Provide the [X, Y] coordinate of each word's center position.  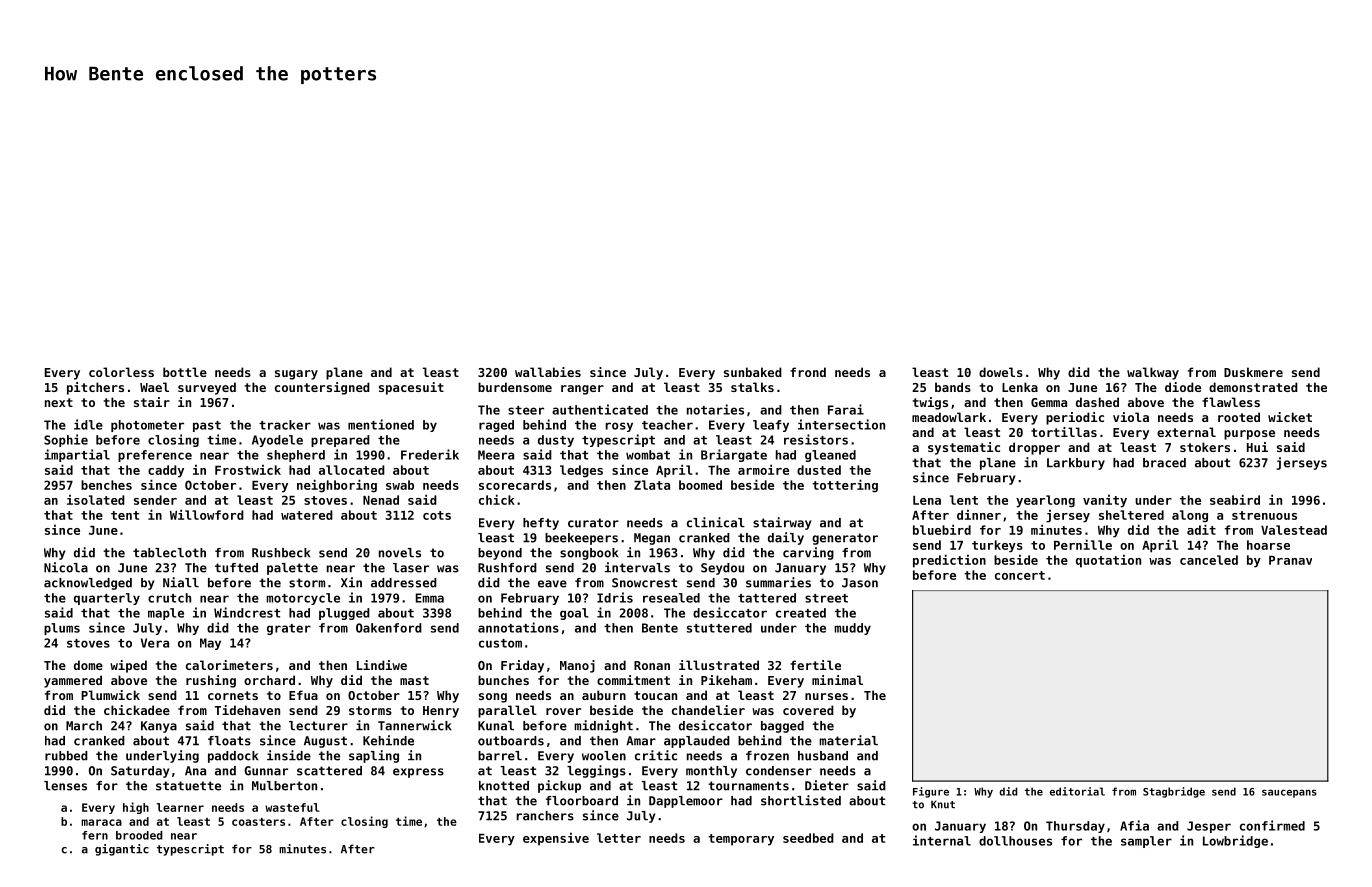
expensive [556, 839]
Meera [496, 455]
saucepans [1289, 793]
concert [1020, 575]
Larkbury [1076, 464]
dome [88, 665]
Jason [860, 583]
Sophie [66, 440]
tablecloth [169, 553]
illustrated [719, 665]
